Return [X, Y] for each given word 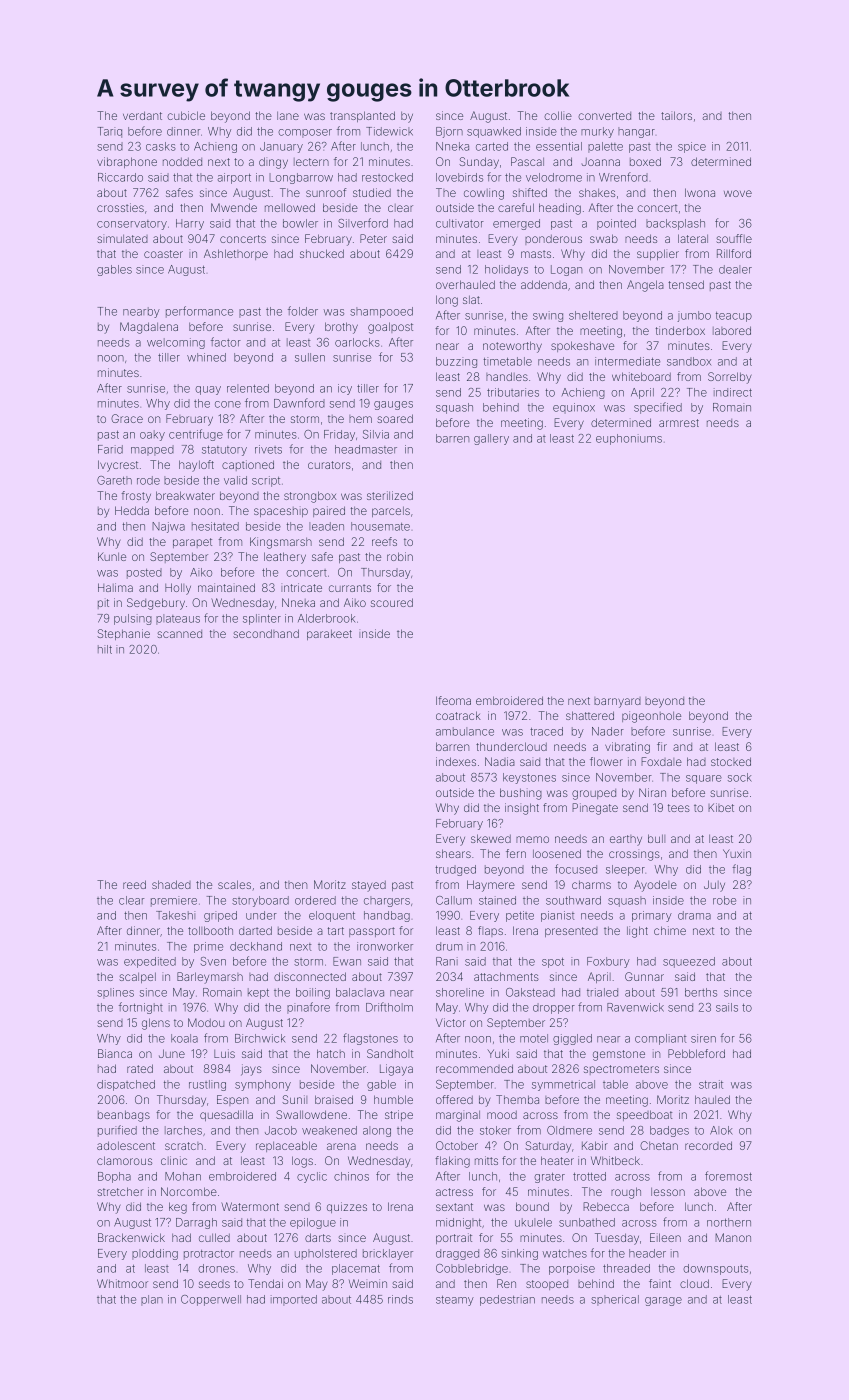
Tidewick [389, 131]
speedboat [644, 1115]
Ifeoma [453, 700]
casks [161, 146]
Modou [206, 1022]
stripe [399, 1115]
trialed [602, 992]
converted [604, 116]
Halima [115, 587]
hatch [331, 1053]
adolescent [126, 1145]
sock [740, 777]
